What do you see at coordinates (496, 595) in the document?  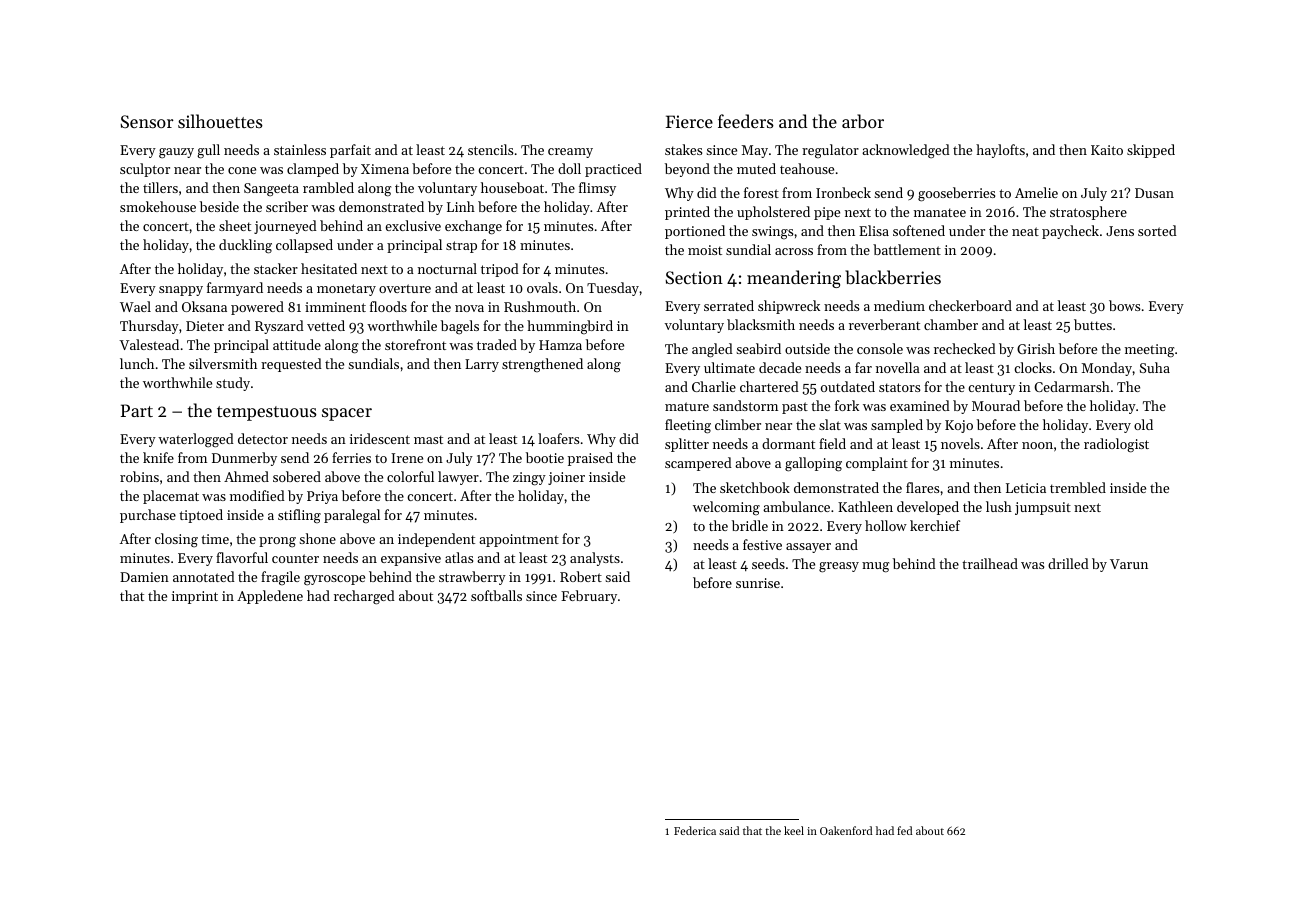 I see `softballs` at bounding box center [496, 595].
